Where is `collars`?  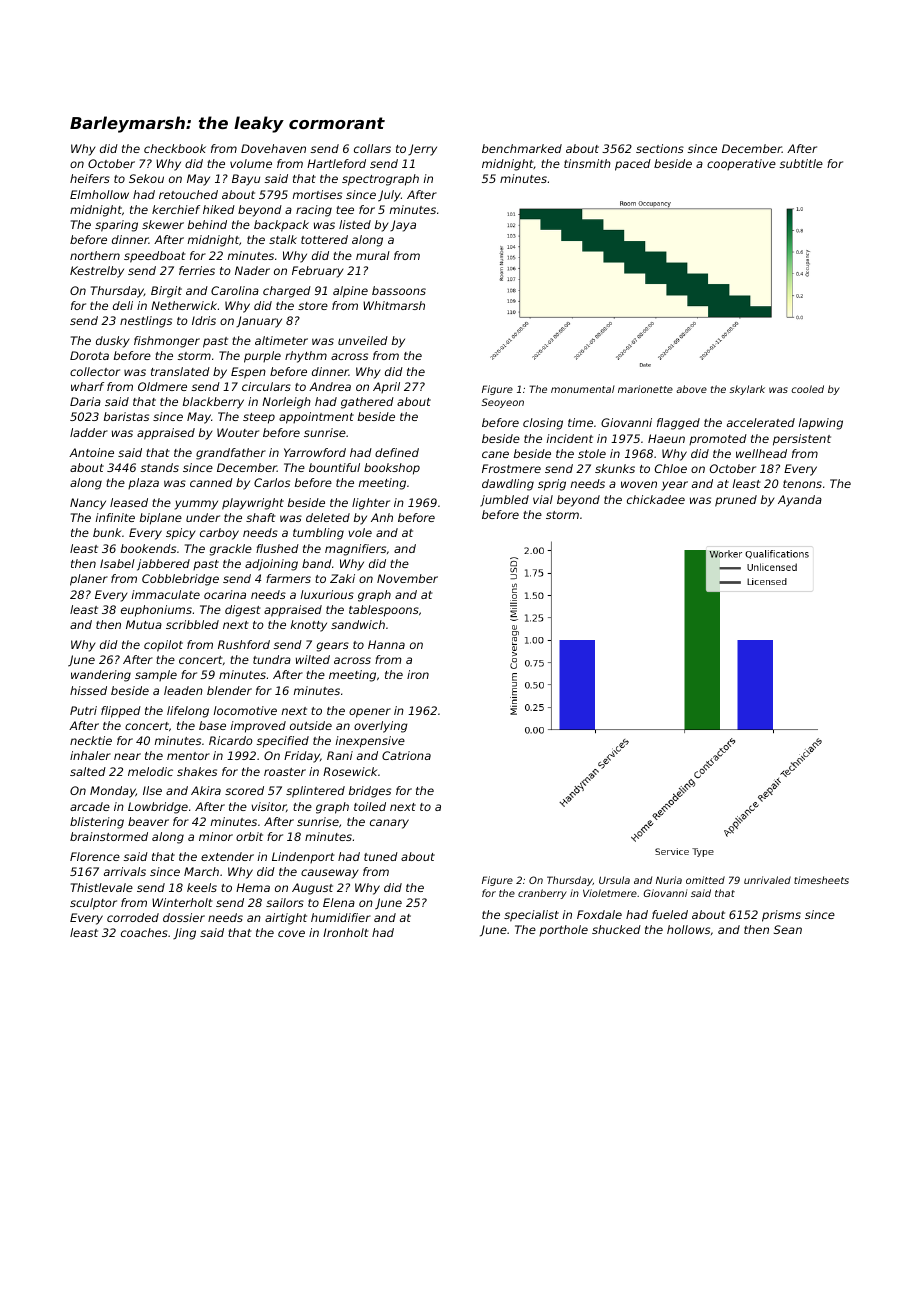 collars is located at coordinates (372, 148).
